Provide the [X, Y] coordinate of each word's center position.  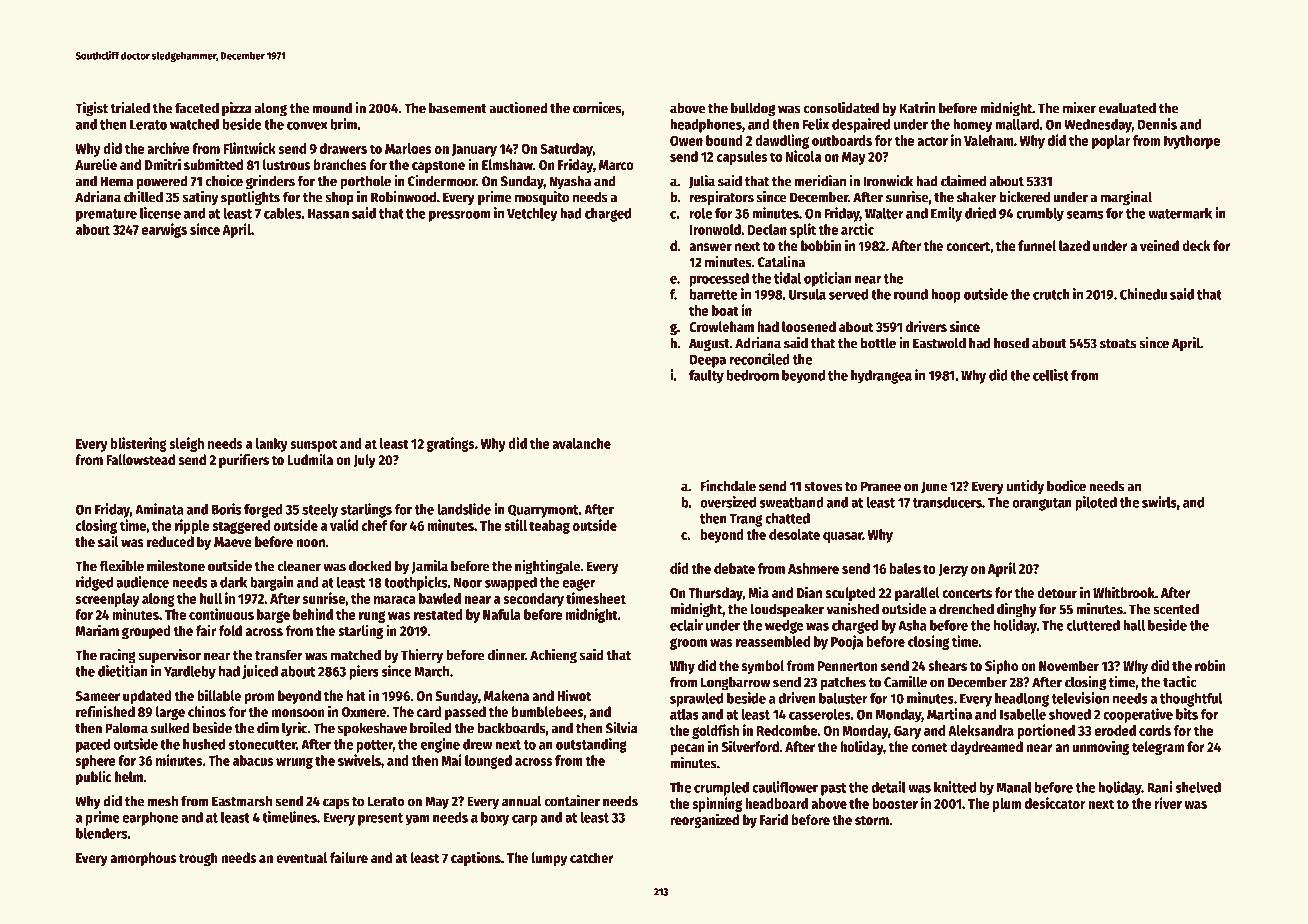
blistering [139, 444]
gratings [451, 444]
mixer [1079, 108]
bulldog [753, 109]
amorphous [143, 859]
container [572, 801]
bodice [1066, 486]
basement [458, 108]
